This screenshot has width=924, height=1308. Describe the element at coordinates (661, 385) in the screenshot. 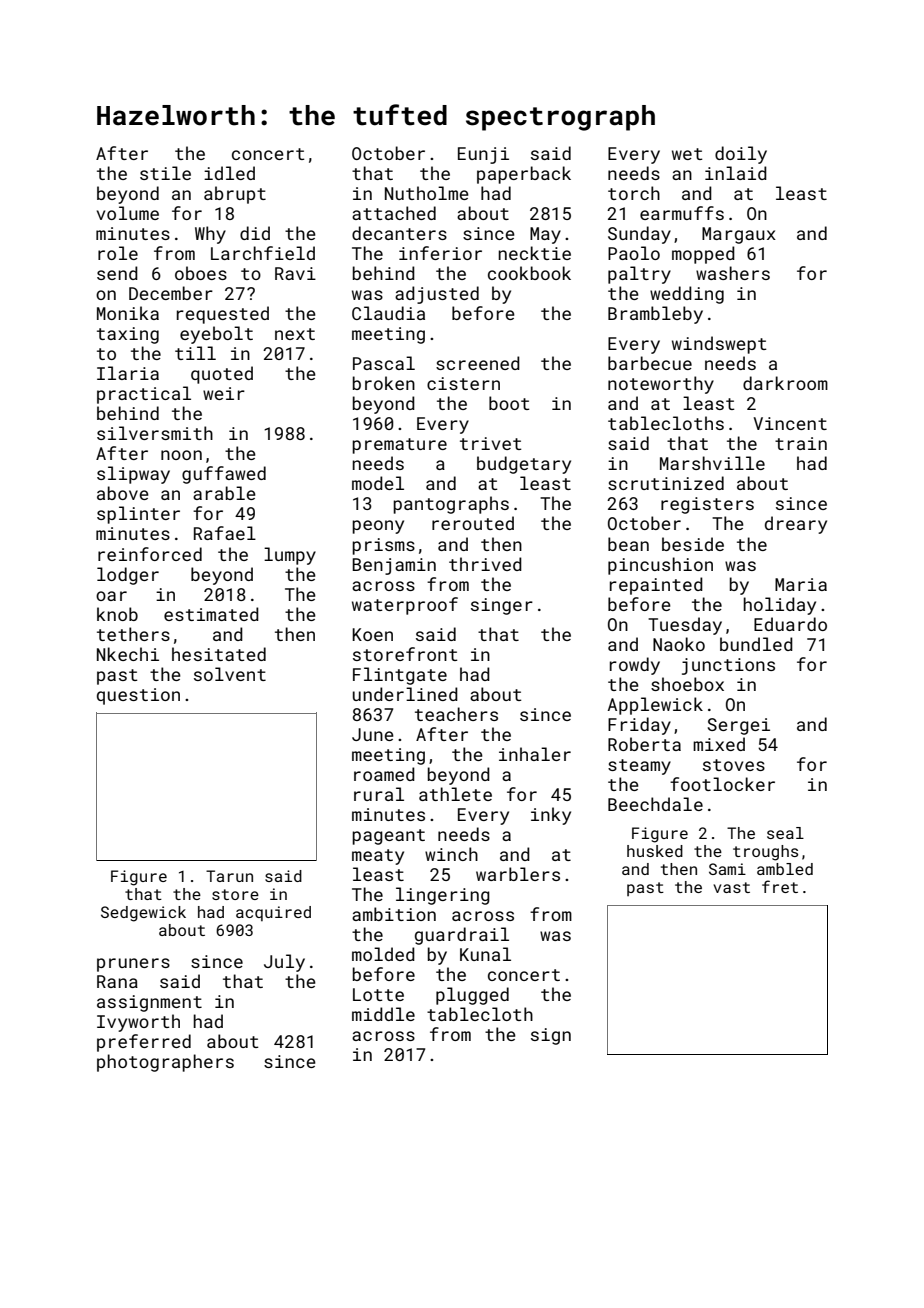

I see `noteworthy` at that location.
